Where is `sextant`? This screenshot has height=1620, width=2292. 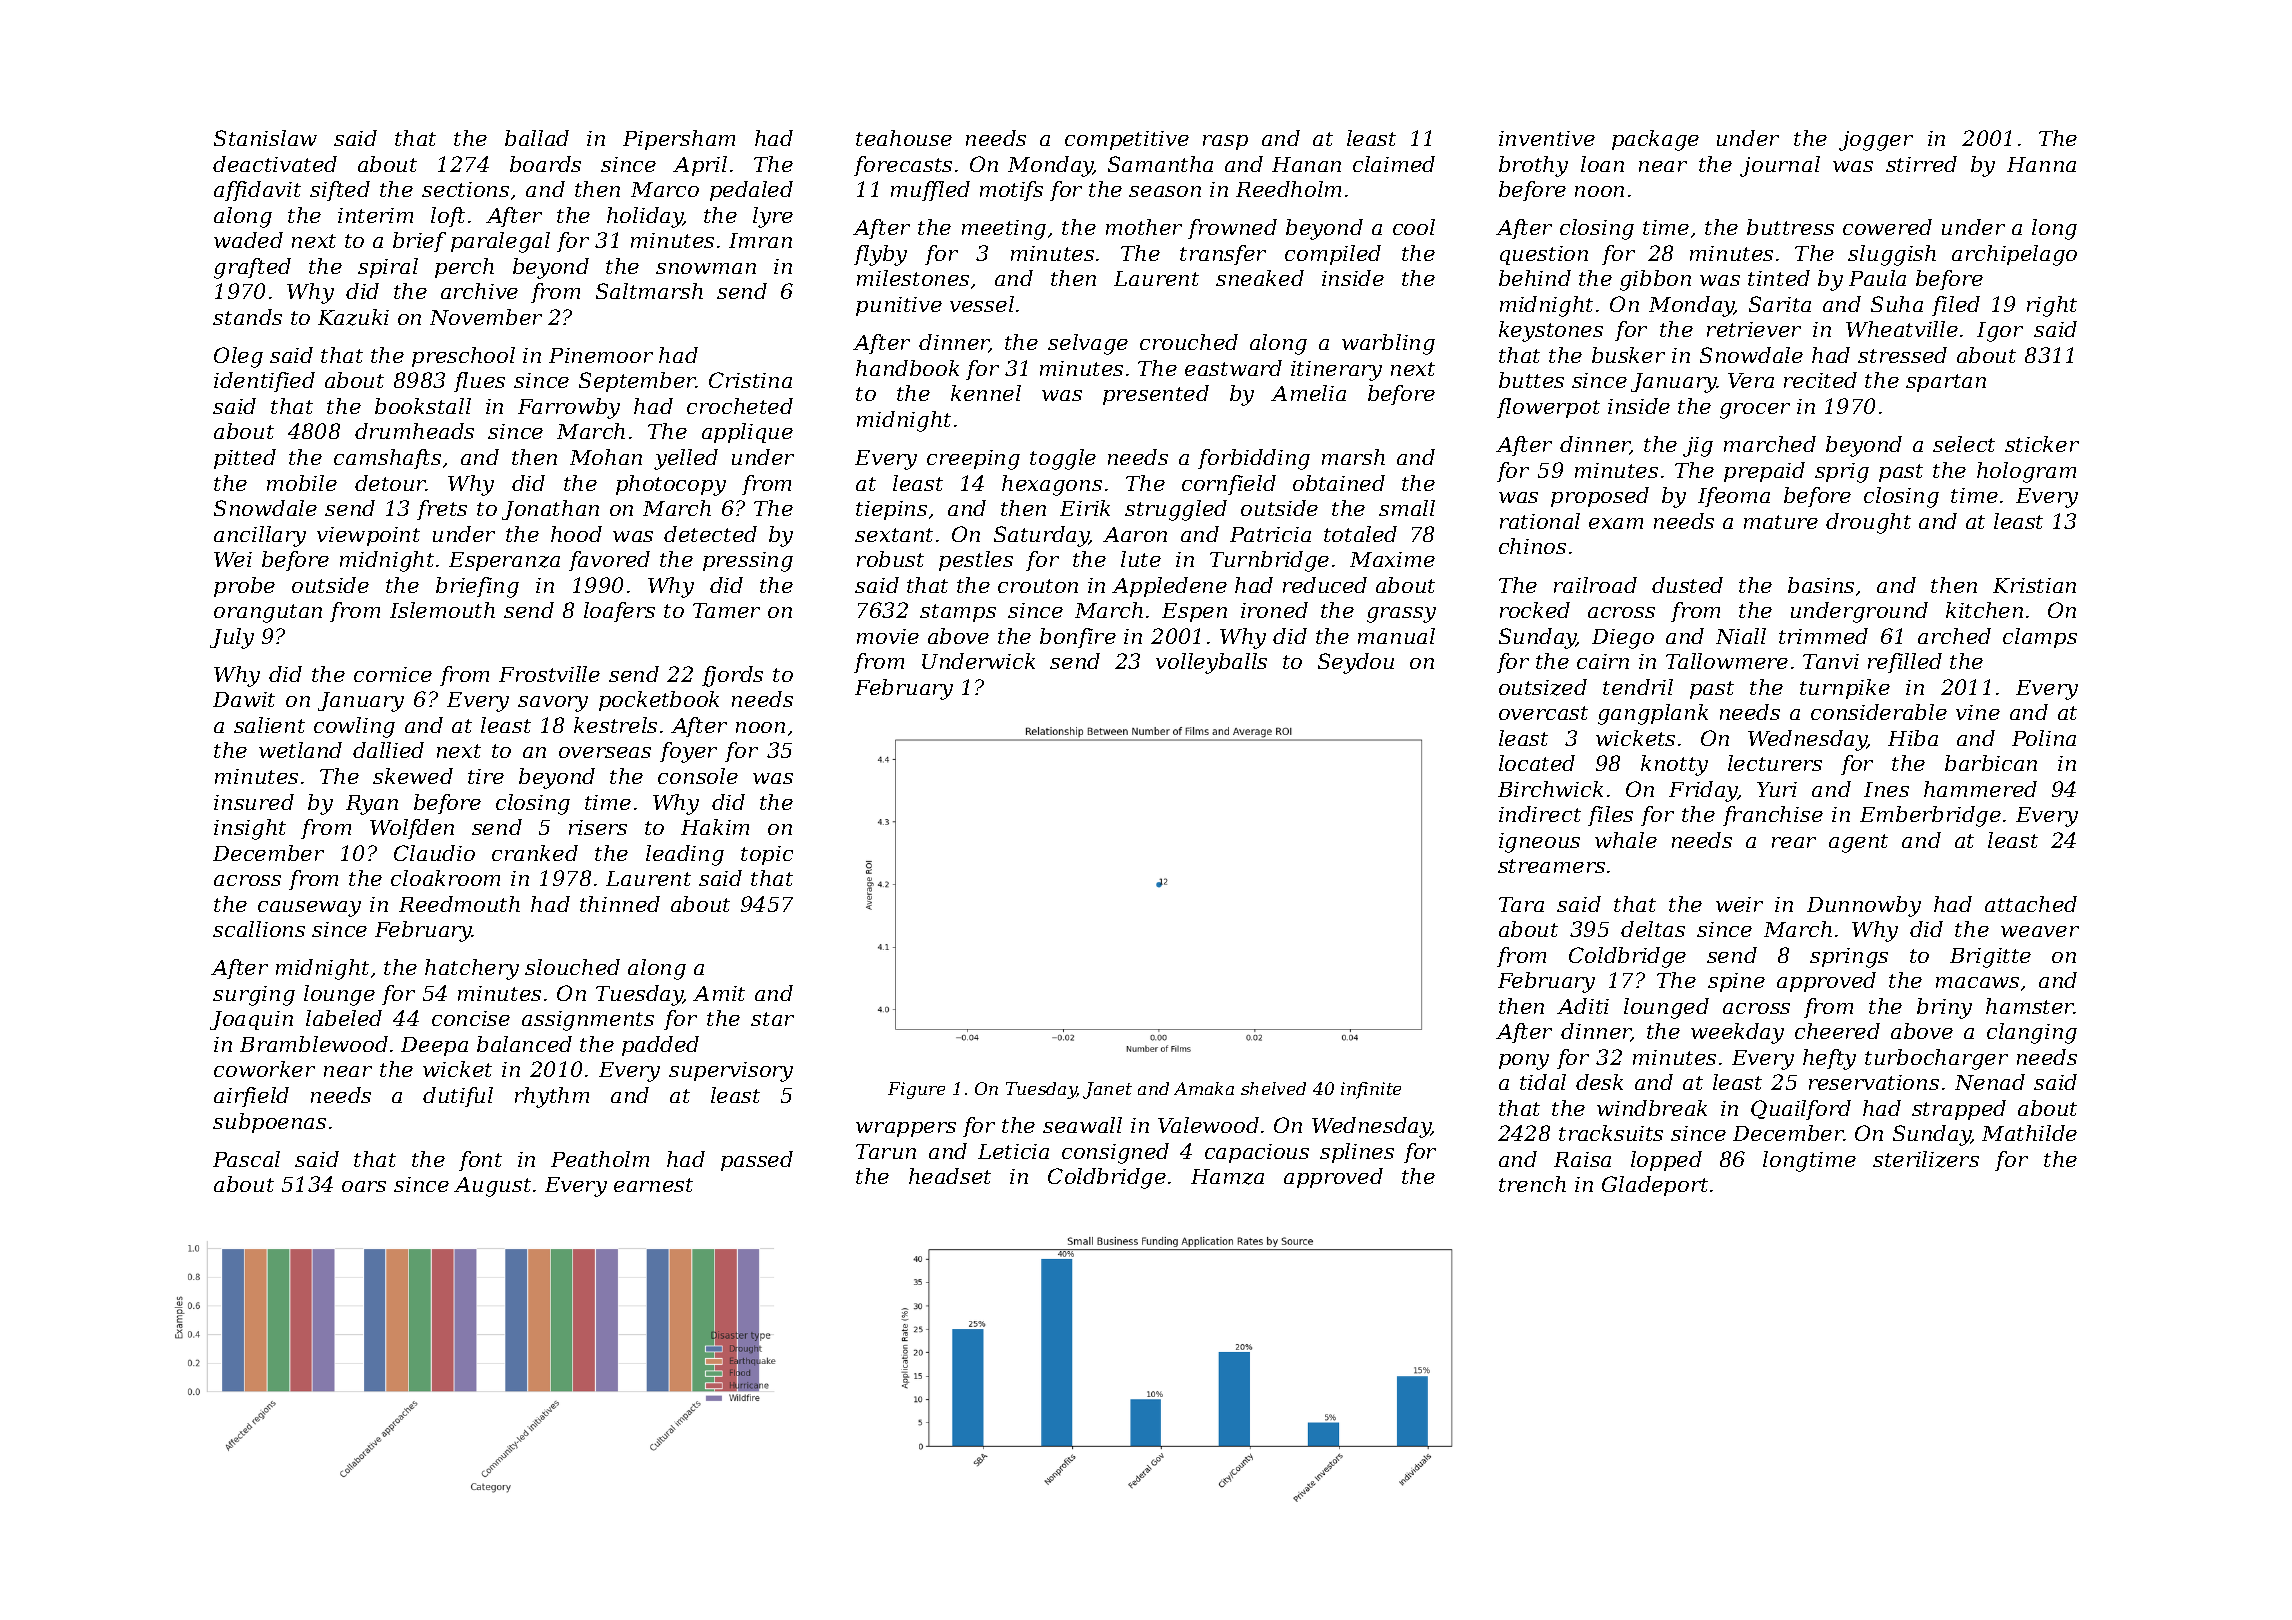 sextant is located at coordinates (894, 535).
